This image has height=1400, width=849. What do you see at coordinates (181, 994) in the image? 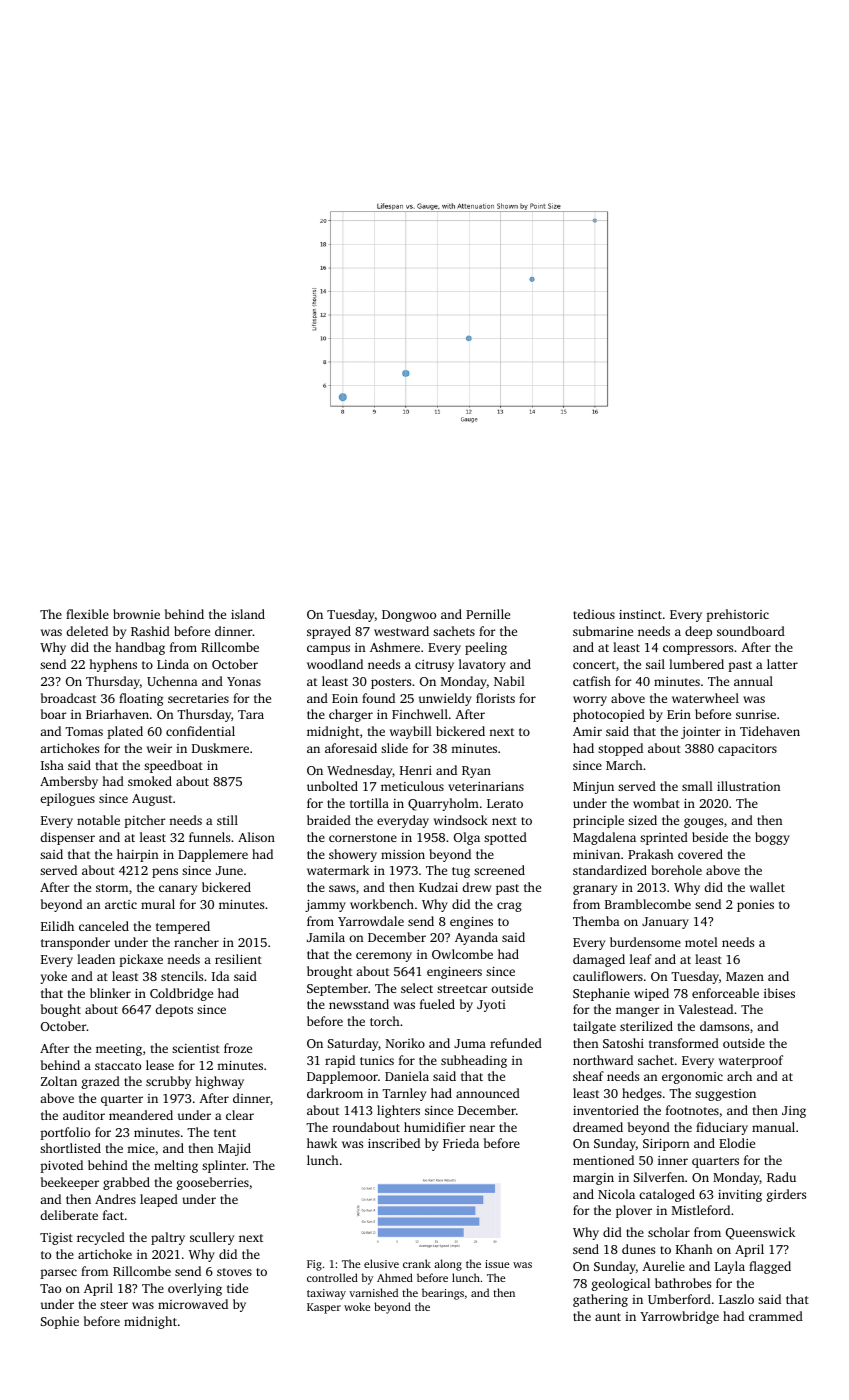
I see `Coldbridge` at bounding box center [181, 994].
